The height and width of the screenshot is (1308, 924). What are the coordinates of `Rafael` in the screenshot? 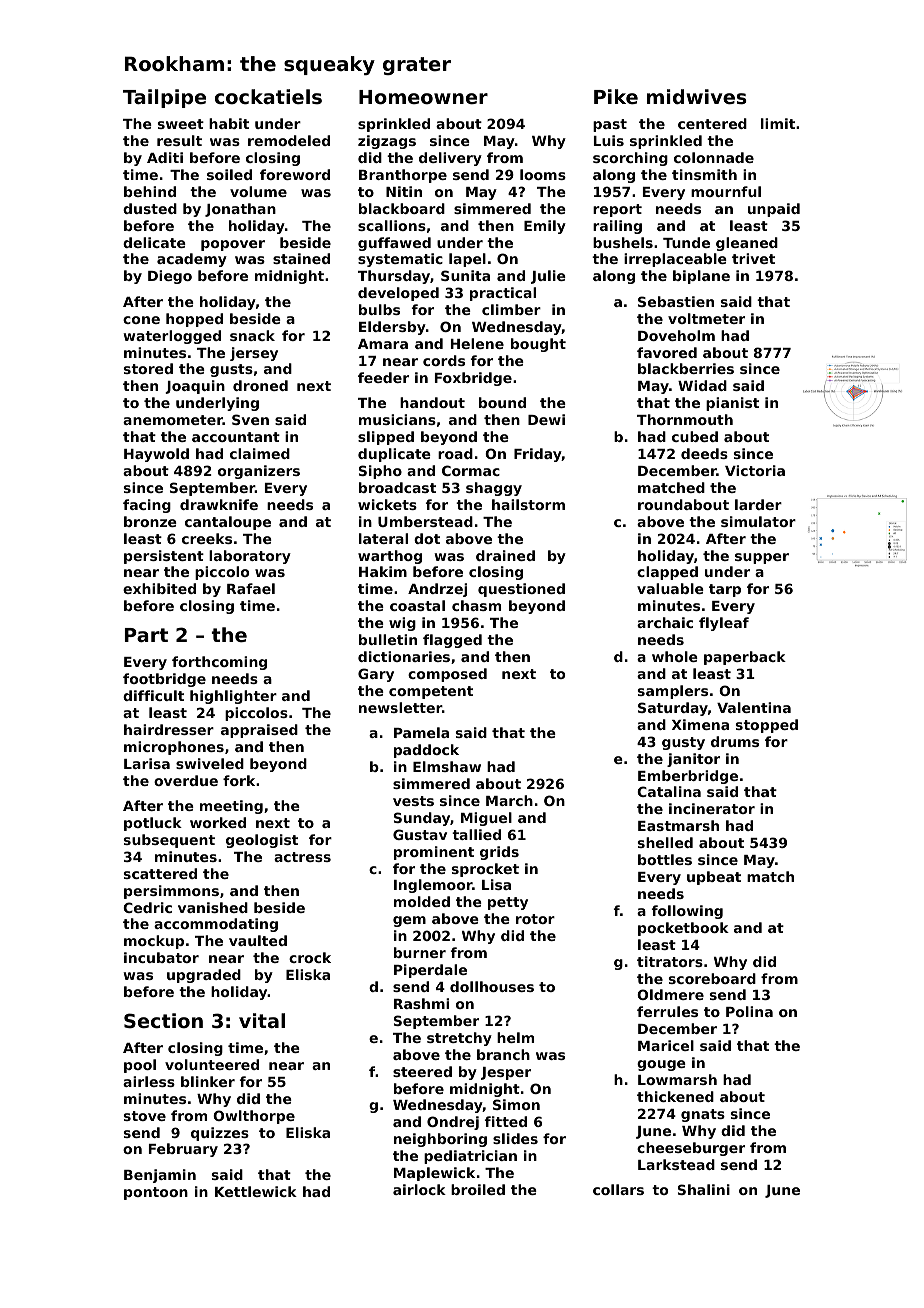 It's located at (251, 588).
